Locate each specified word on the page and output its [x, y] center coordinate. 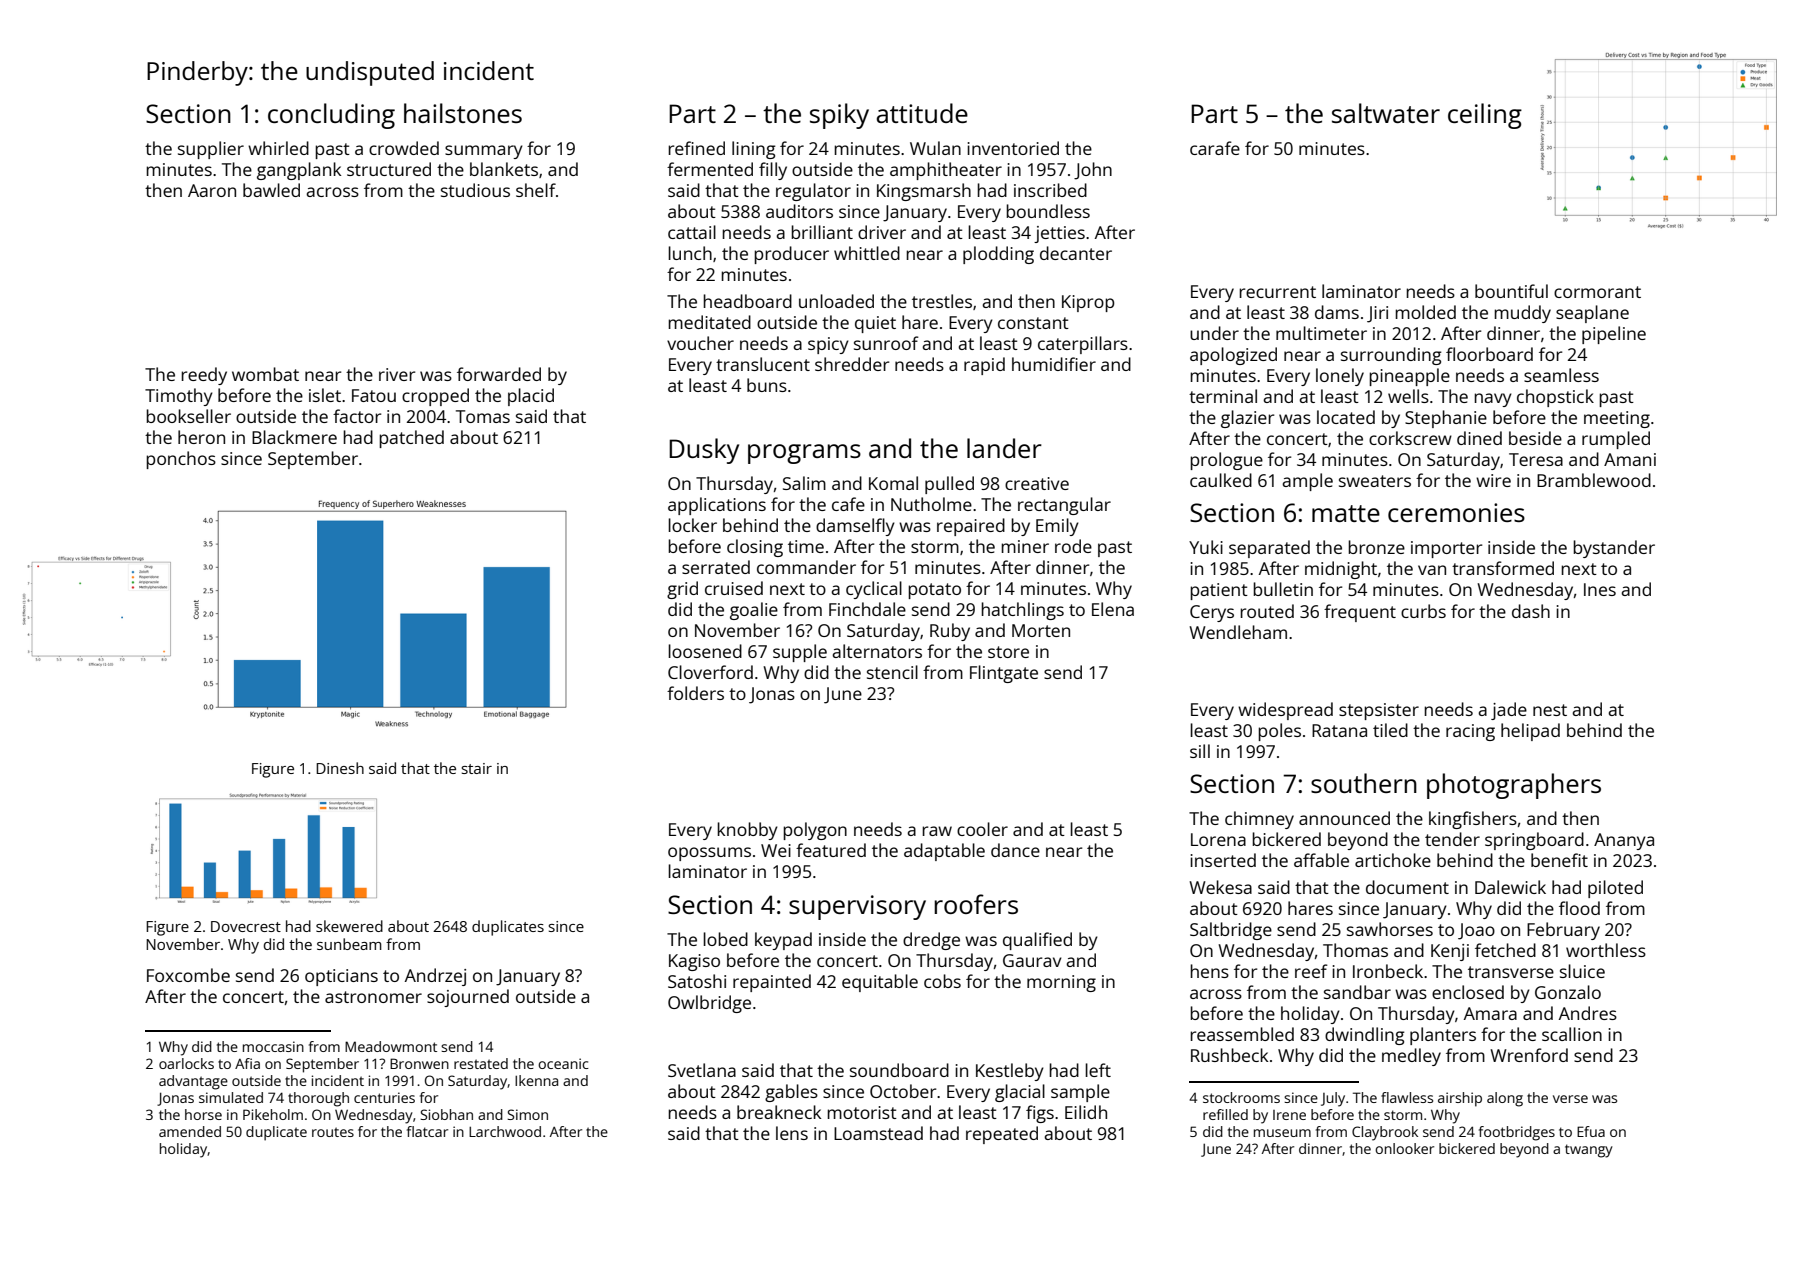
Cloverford [710, 672]
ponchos [181, 460]
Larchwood [505, 1131]
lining [754, 150]
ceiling [1485, 116]
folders [695, 693]
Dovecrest [246, 926]
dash [1531, 611]
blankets [504, 169]
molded [1425, 312]
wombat [265, 374]
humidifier [1054, 364]
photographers [1514, 786]
